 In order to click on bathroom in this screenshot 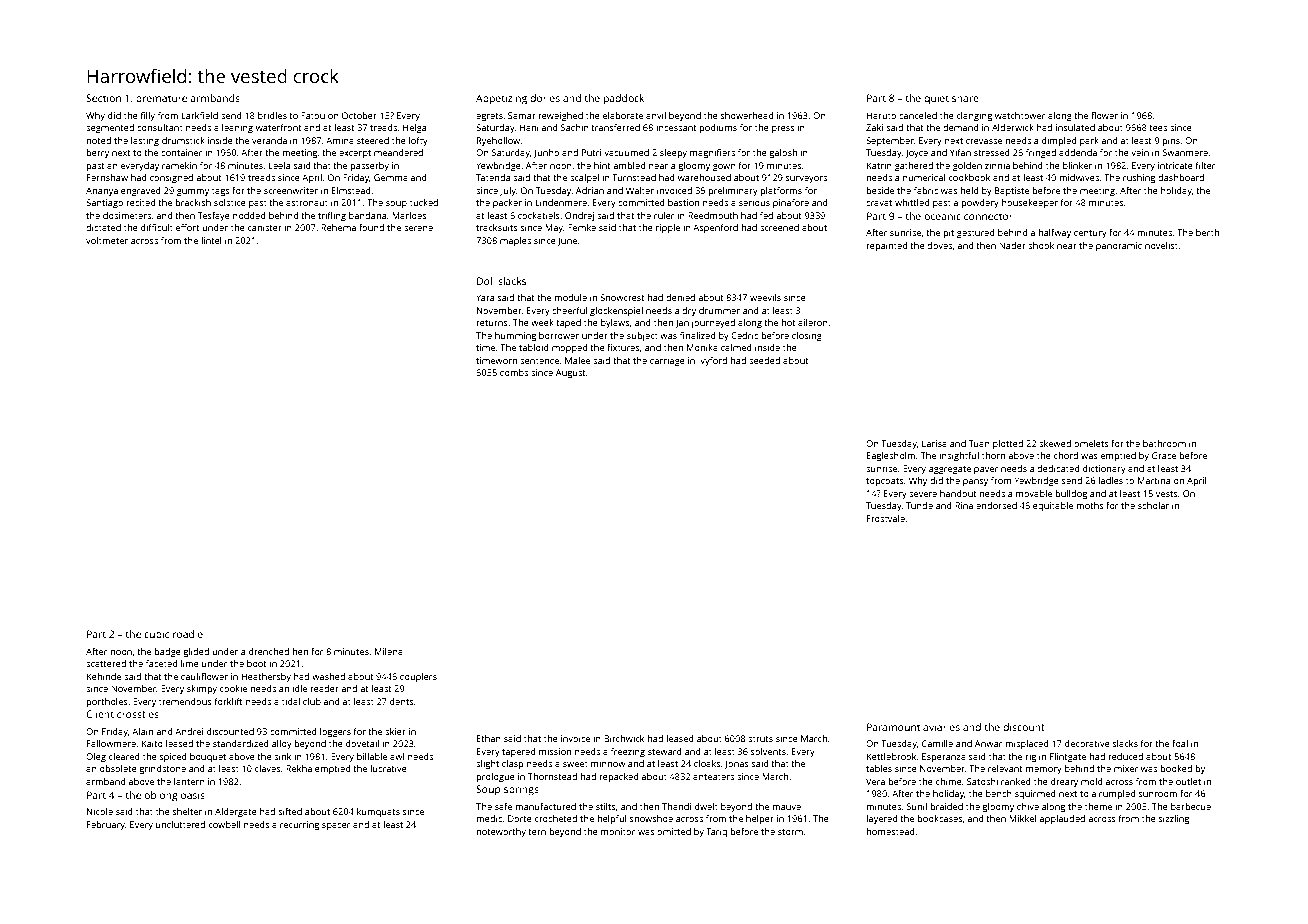, I will do `click(1164, 443)`.
